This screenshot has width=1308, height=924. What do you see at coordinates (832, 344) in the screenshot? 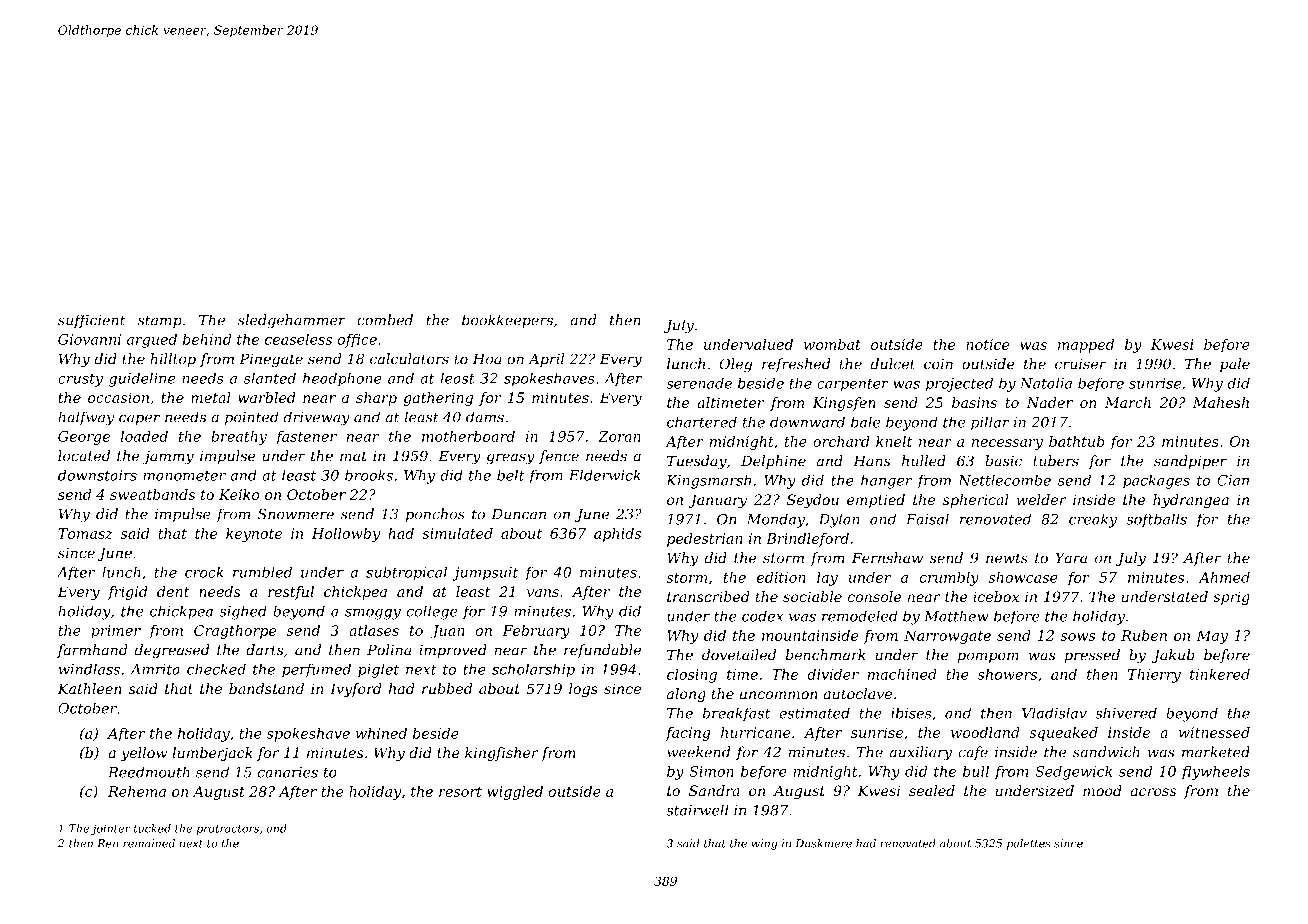
I see `wombat` at bounding box center [832, 344].
